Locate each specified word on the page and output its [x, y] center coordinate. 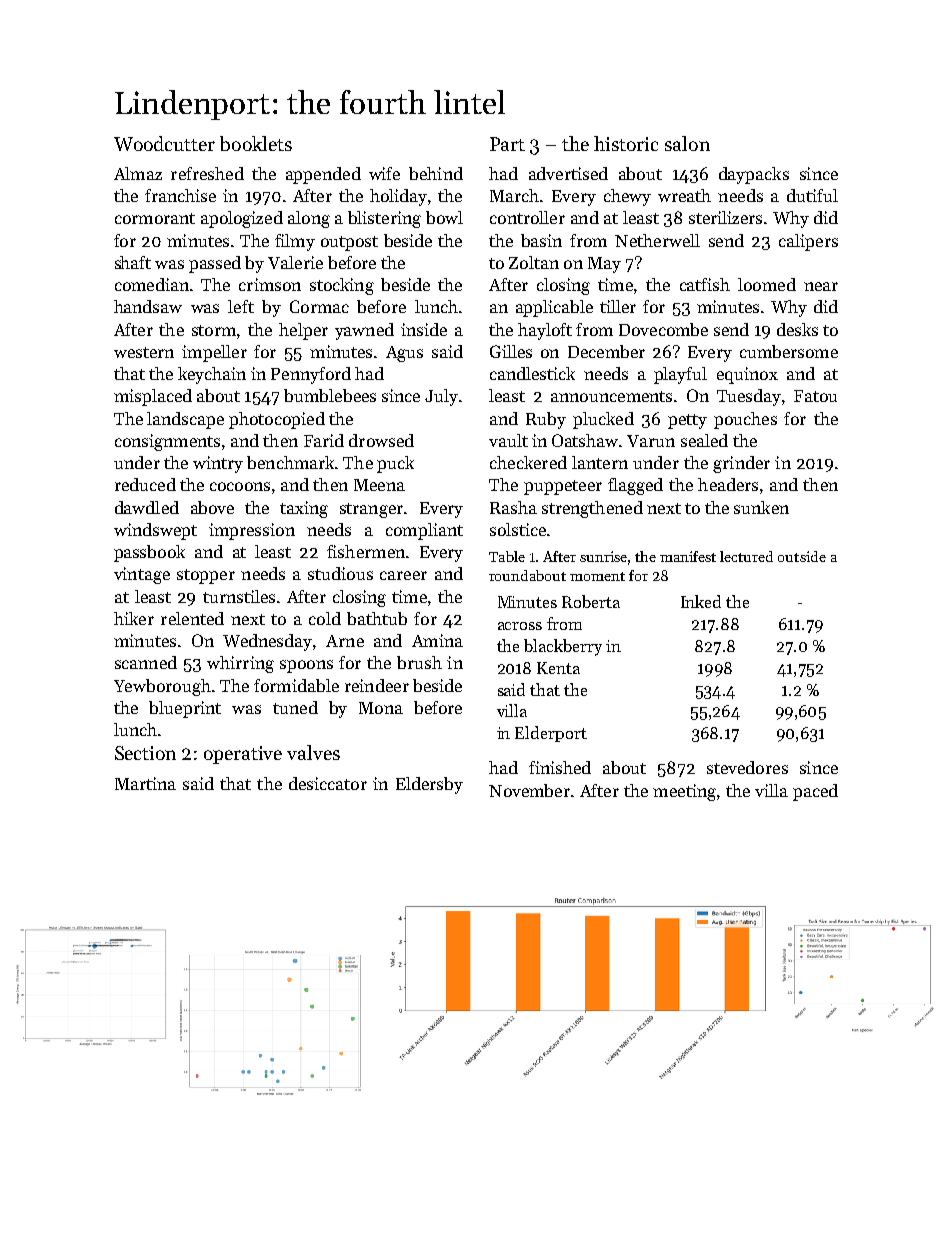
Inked [701, 601]
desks [797, 329]
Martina [145, 783]
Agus [404, 354]
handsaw [148, 306]
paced [815, 792]
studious [340, 573]
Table [507, 556]
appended [323, 175]
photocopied [277, 420]
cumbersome [789, 351]
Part [507, 144]
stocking [342, 286]
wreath [684, 195]
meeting [684, 792]
